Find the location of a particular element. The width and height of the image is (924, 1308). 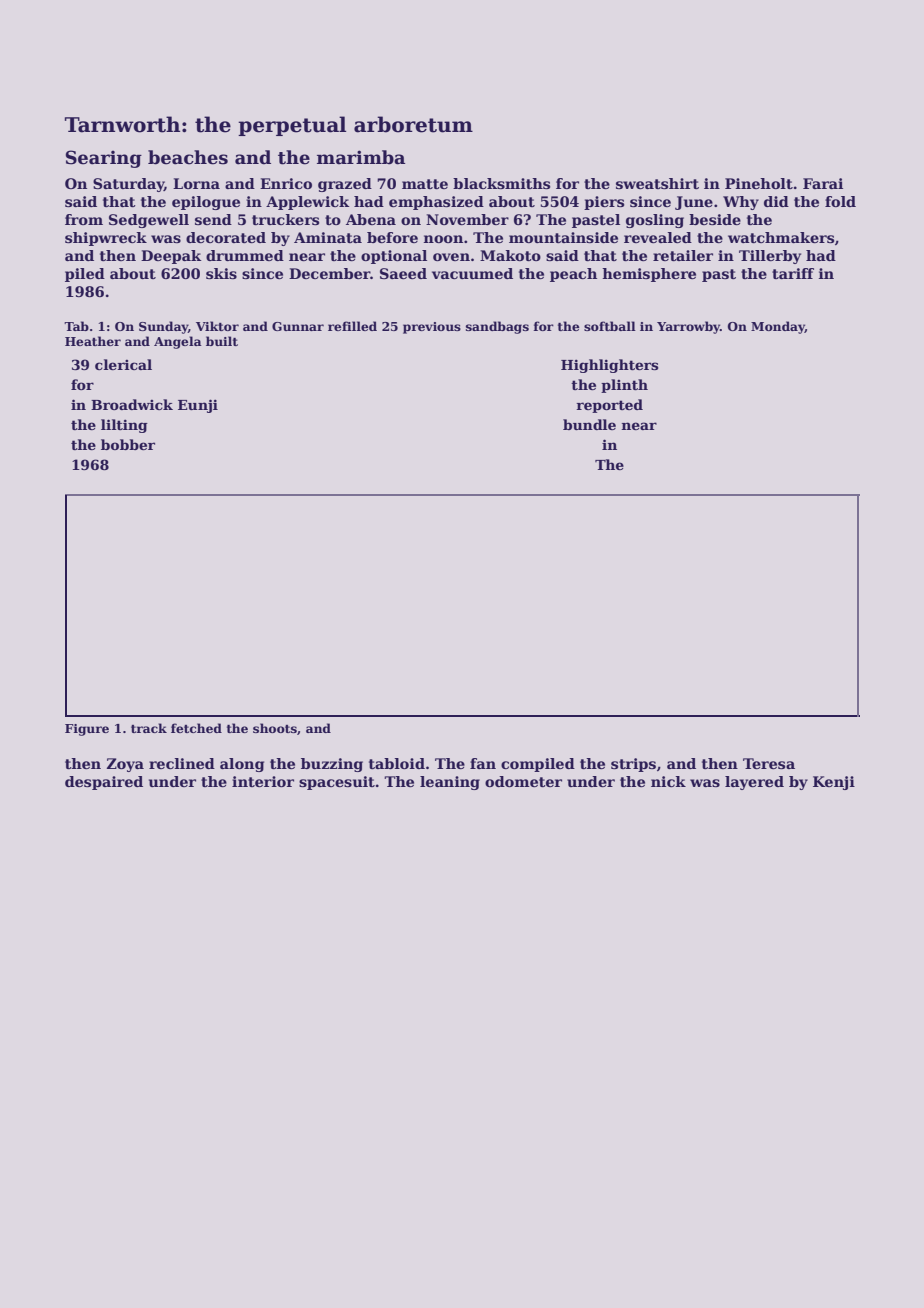

bundle is located at coordinates (589, 424).
